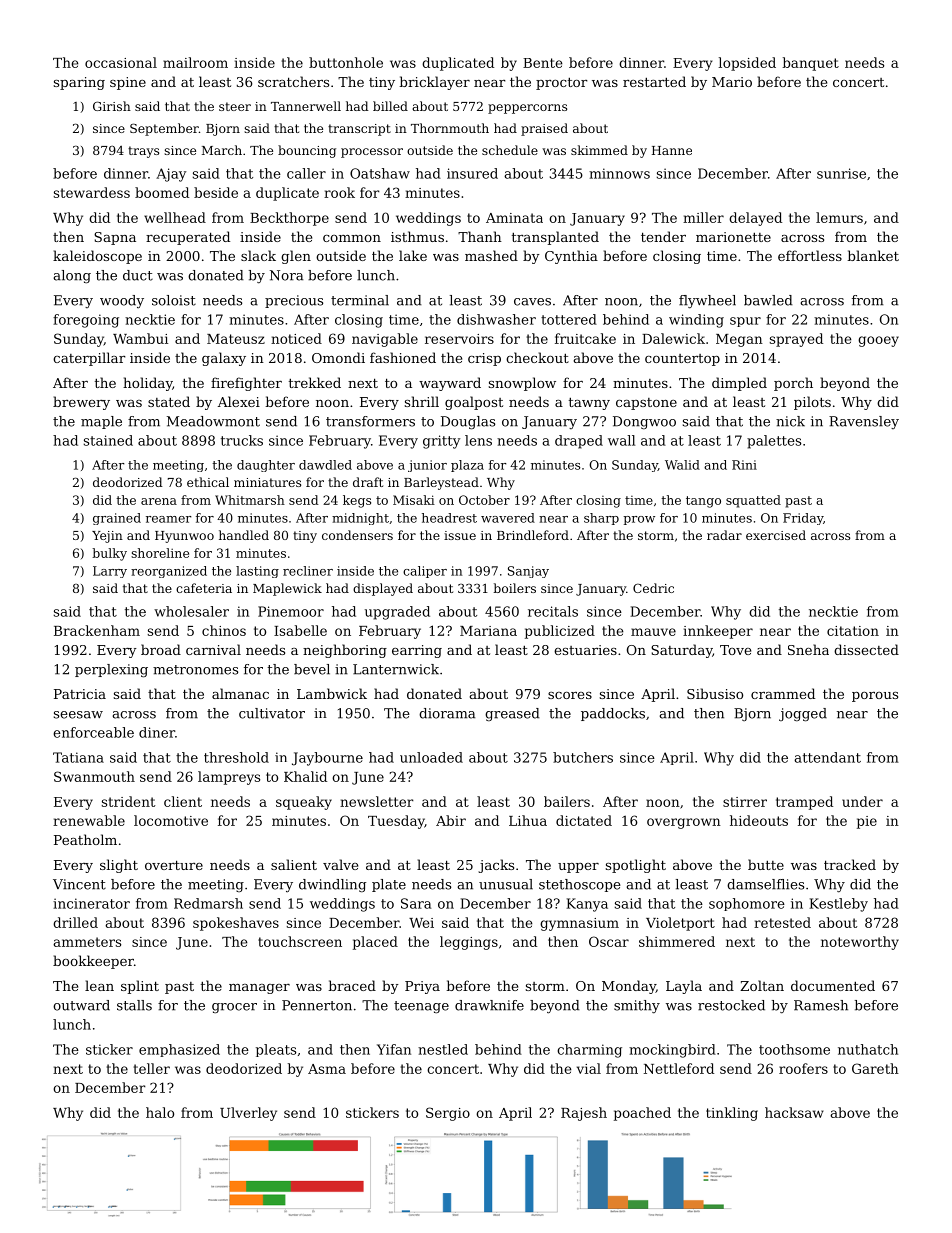 Image resolution: width=952 pixels, height=1233 pixels. What do you see at coordinates (157, 732) in the screenshot?
I see `diner` at bounding box center [157, 732].
